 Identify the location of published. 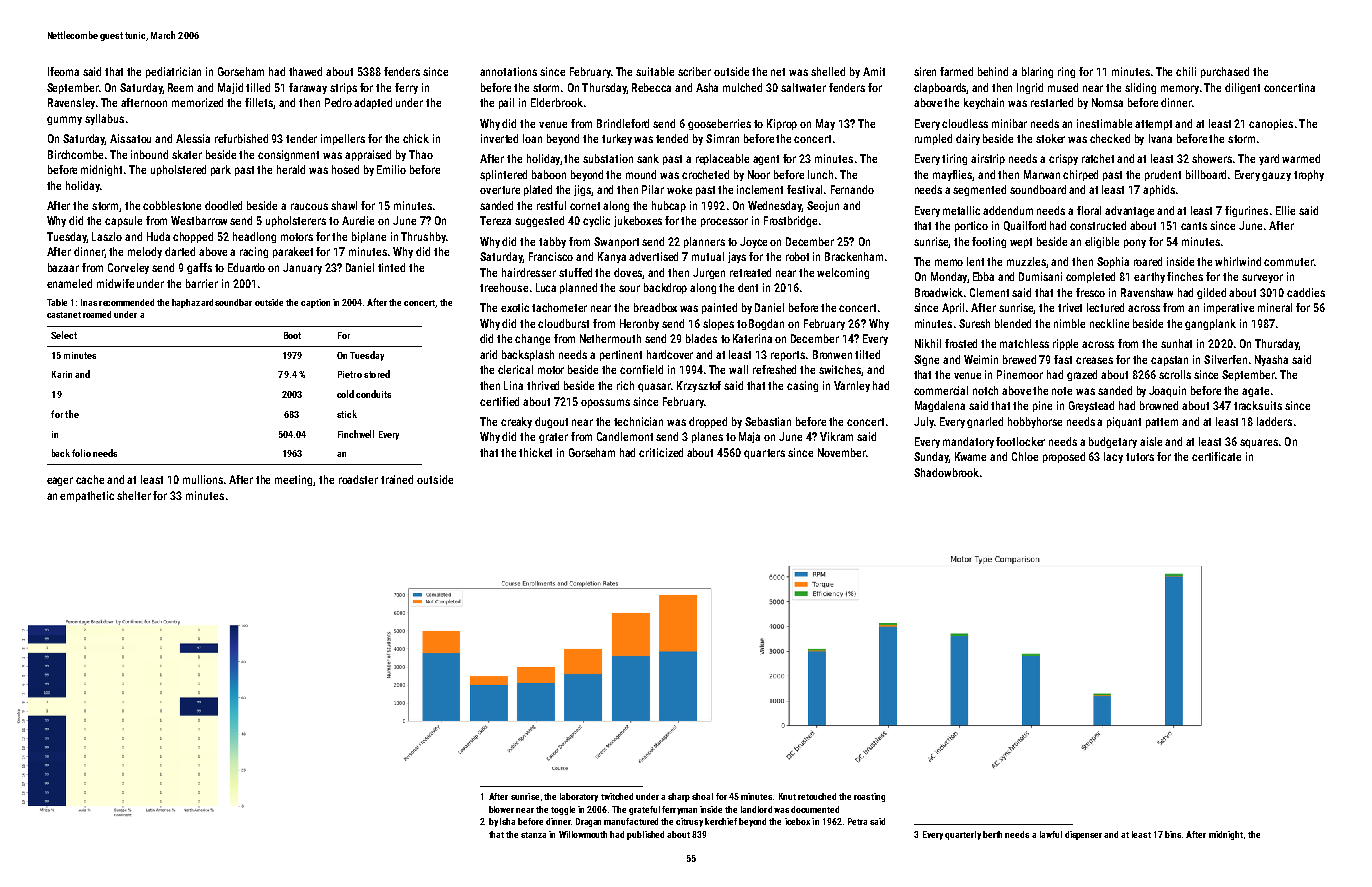
(645, 835).
